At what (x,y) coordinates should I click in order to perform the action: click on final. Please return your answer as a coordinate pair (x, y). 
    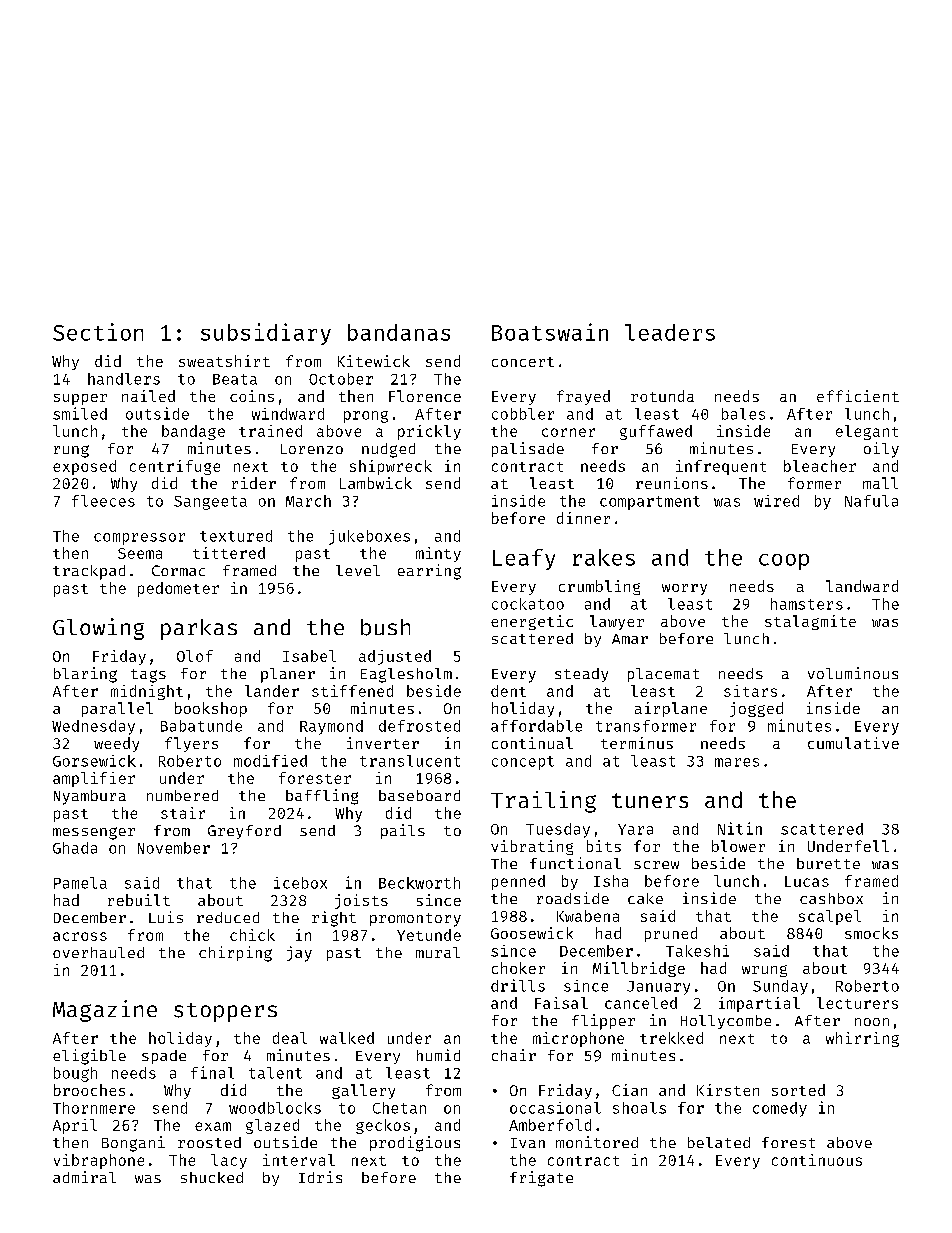
    Looking at the image, I should click on (212, 1072).
